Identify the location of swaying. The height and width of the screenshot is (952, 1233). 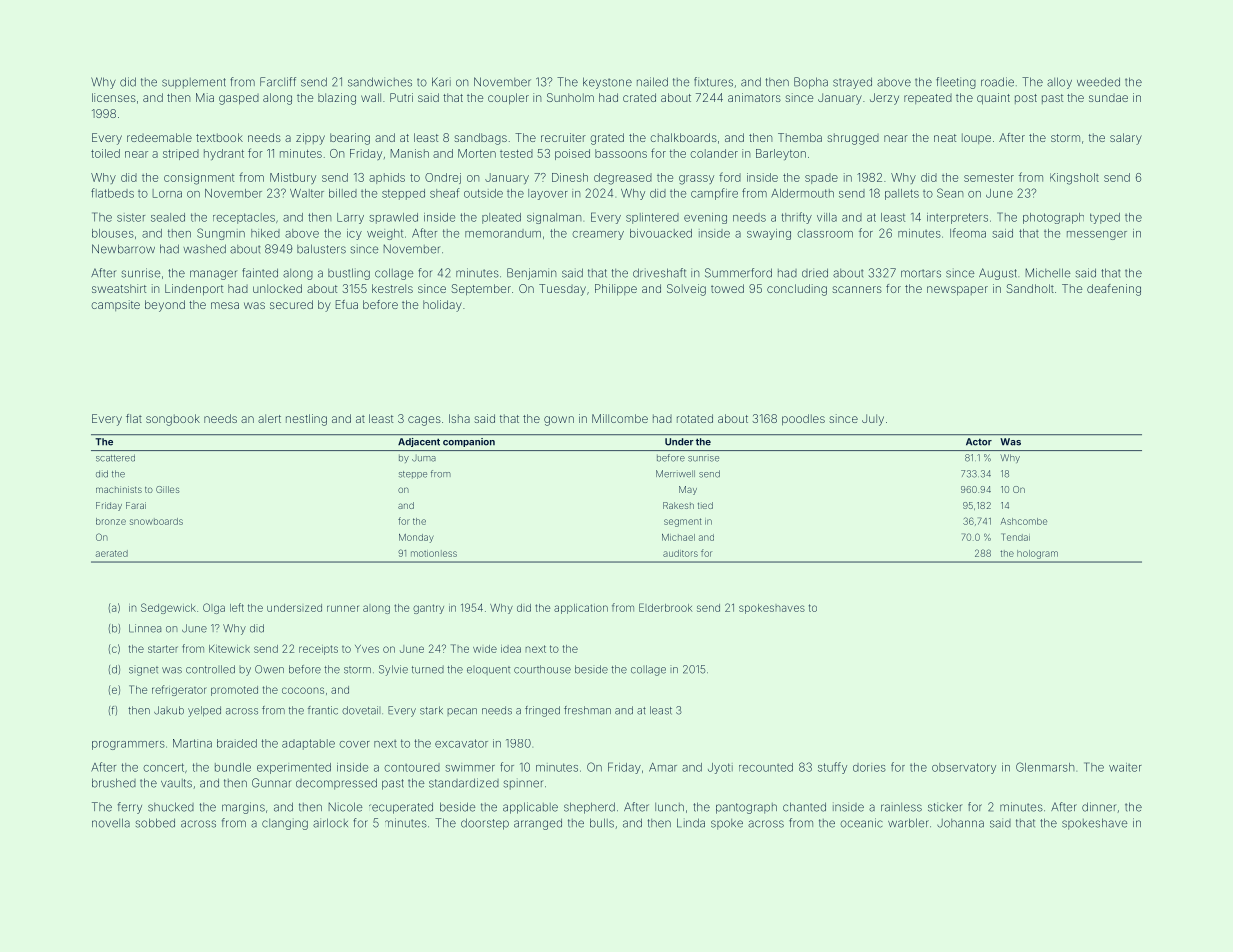
(769, 234).
